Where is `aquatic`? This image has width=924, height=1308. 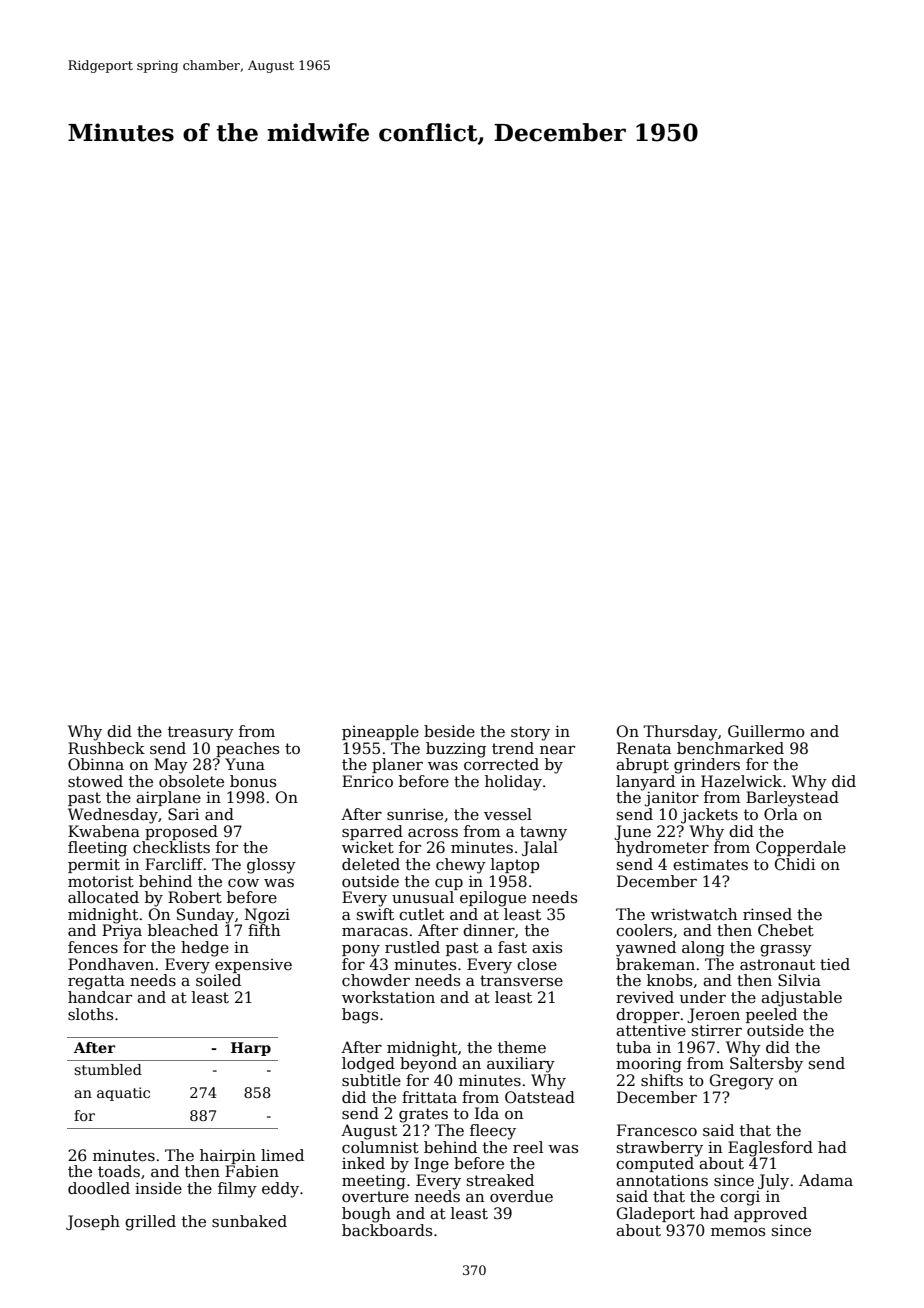 aquatic is located at coordinates (123, 1094).
